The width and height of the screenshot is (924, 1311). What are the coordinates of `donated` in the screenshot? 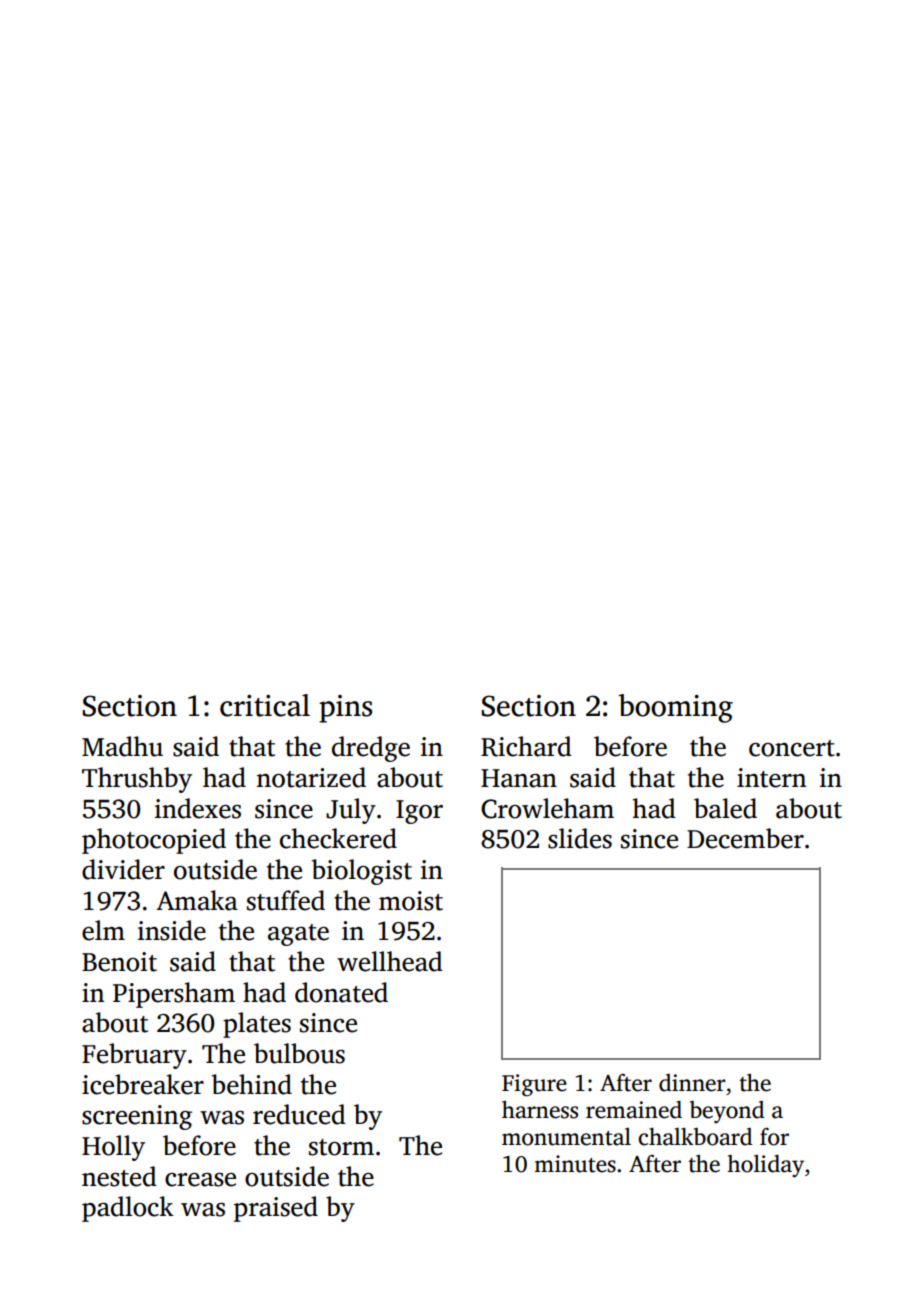 It's located at (341, 992).
